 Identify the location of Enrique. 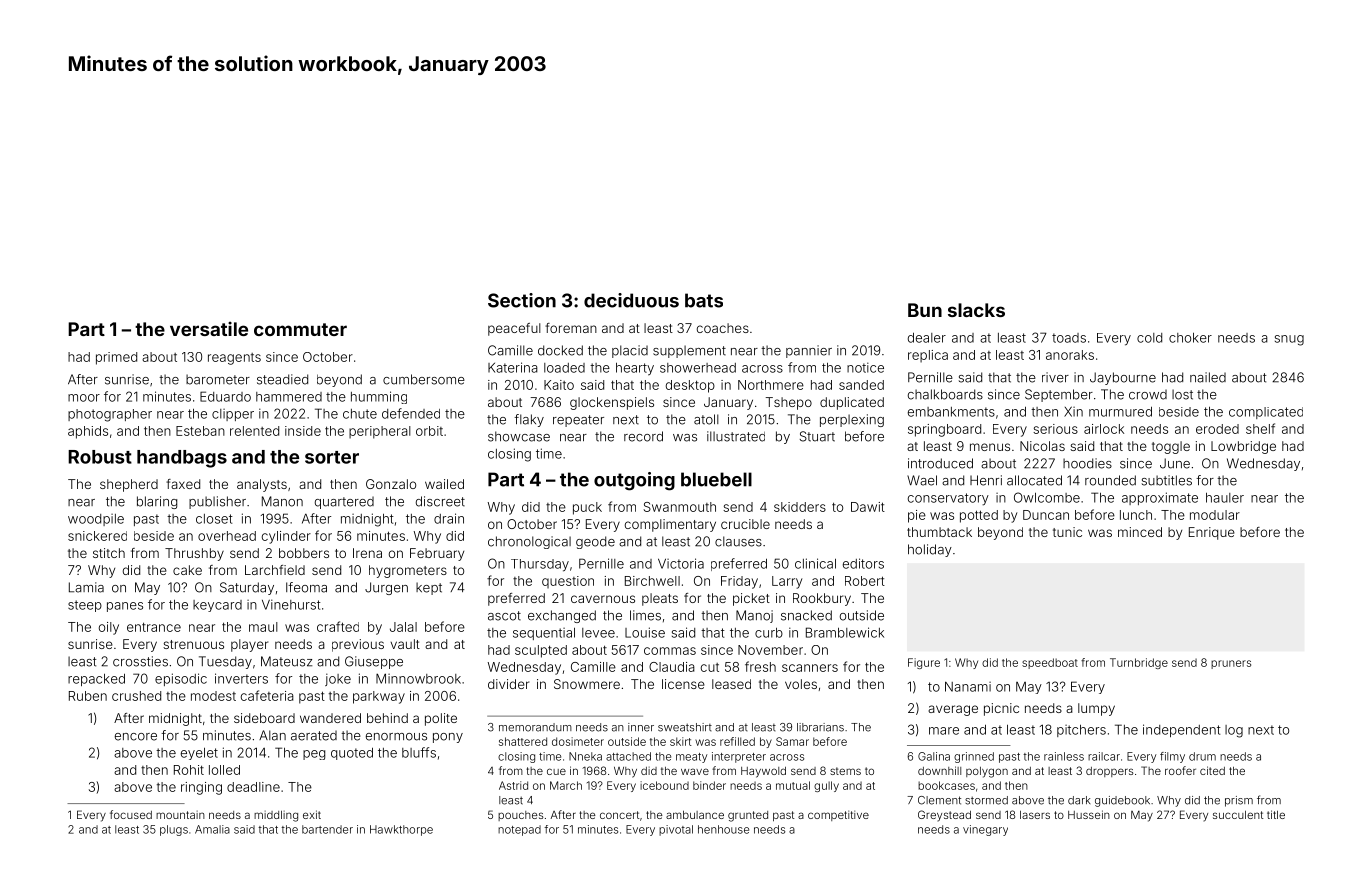
(1212, 533).
